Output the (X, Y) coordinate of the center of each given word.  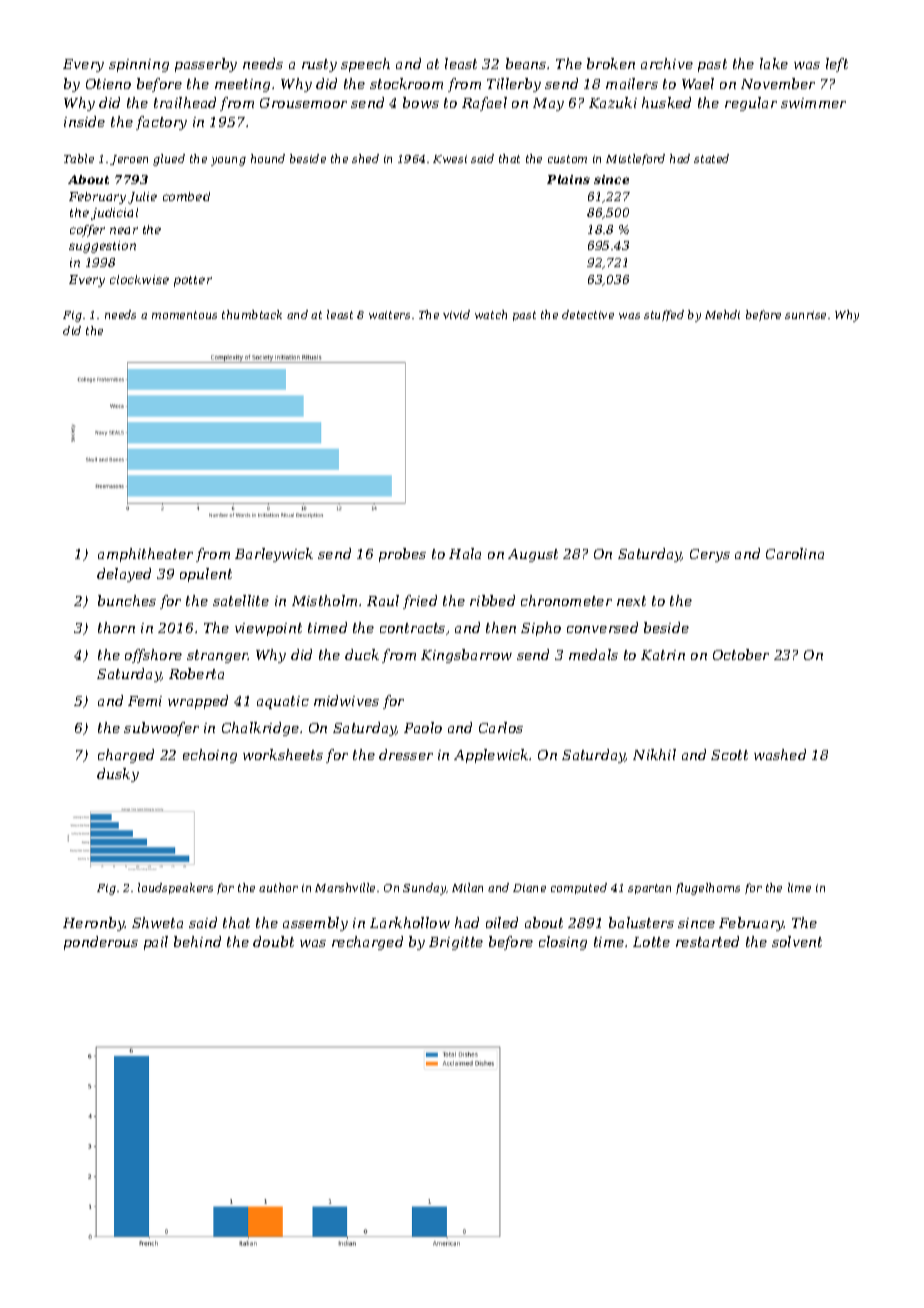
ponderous (101, 943)
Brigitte (456, 943)
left (837, 65)
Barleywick (274, 555)
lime (799, 887)
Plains (568, 179)
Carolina (795, 553)
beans (526, 63)
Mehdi (722, 314)
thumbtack (252, 314)
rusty (319, 65)
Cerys (710, 555)
